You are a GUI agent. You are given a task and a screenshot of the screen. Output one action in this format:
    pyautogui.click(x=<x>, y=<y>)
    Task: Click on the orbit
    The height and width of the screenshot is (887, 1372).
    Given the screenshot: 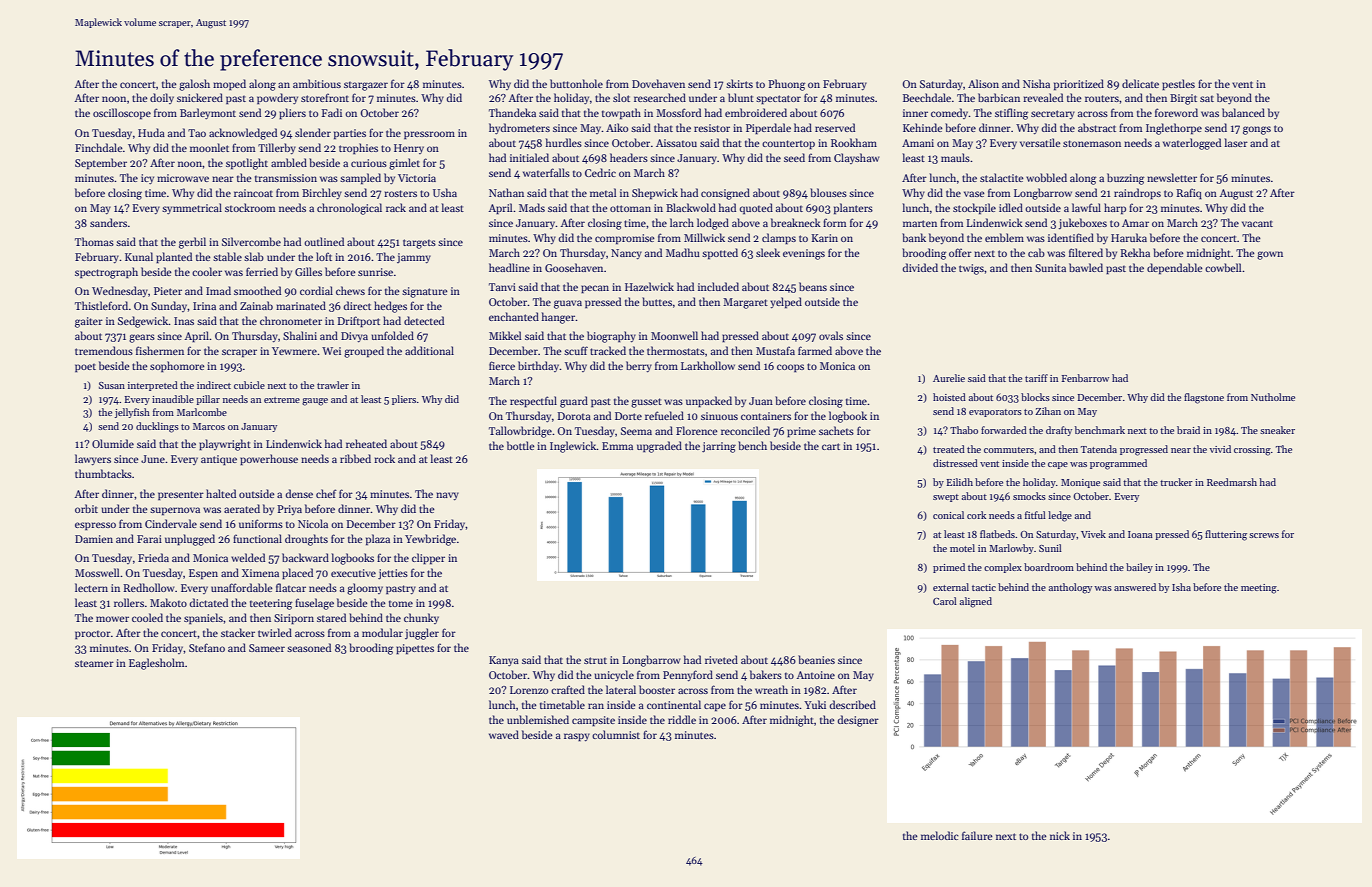 What is the action you would take?
    pyautogui.click(x=86, y=508)
